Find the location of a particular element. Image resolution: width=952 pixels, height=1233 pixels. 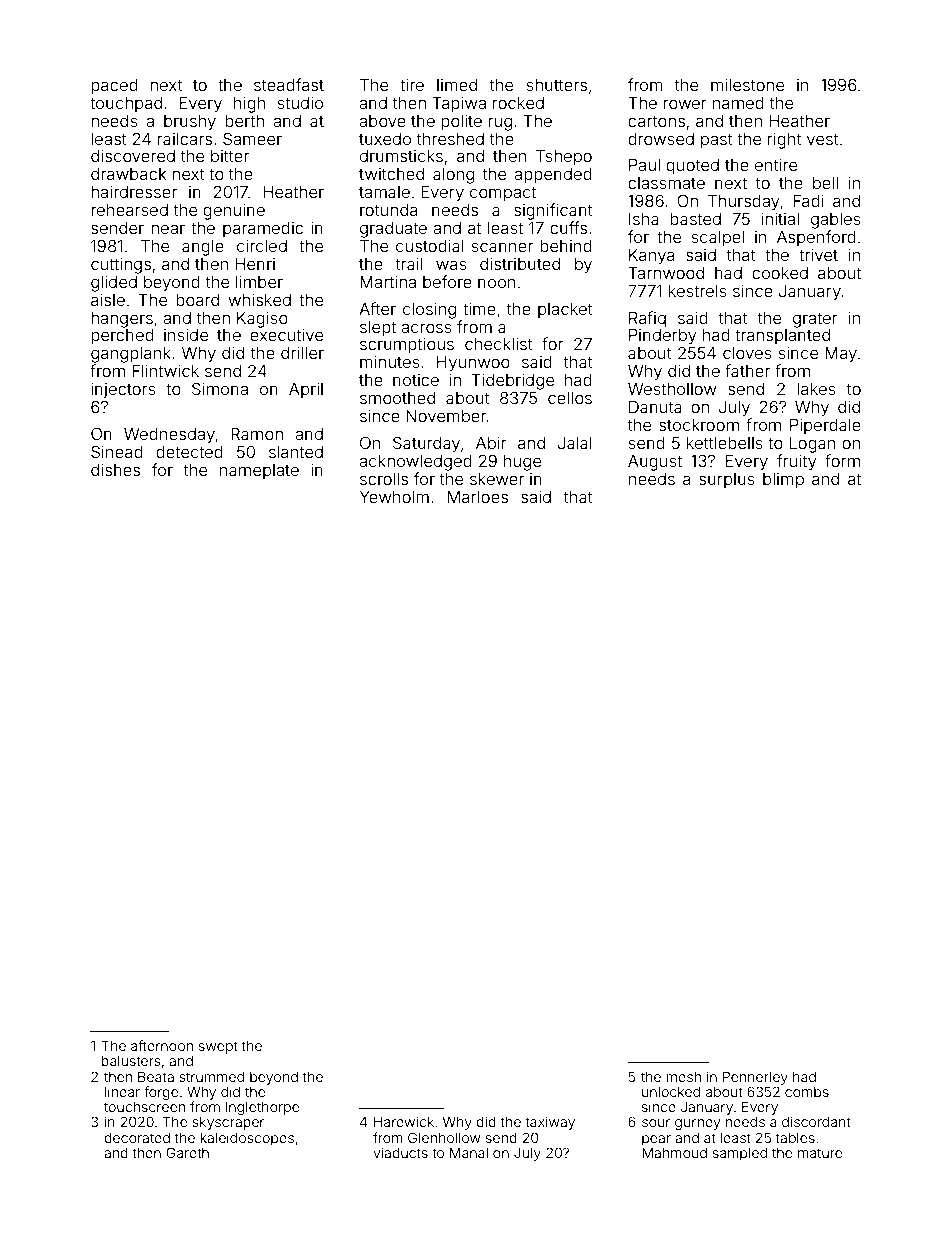

kaleidoscopes is located at coordinates (247, 1139).
